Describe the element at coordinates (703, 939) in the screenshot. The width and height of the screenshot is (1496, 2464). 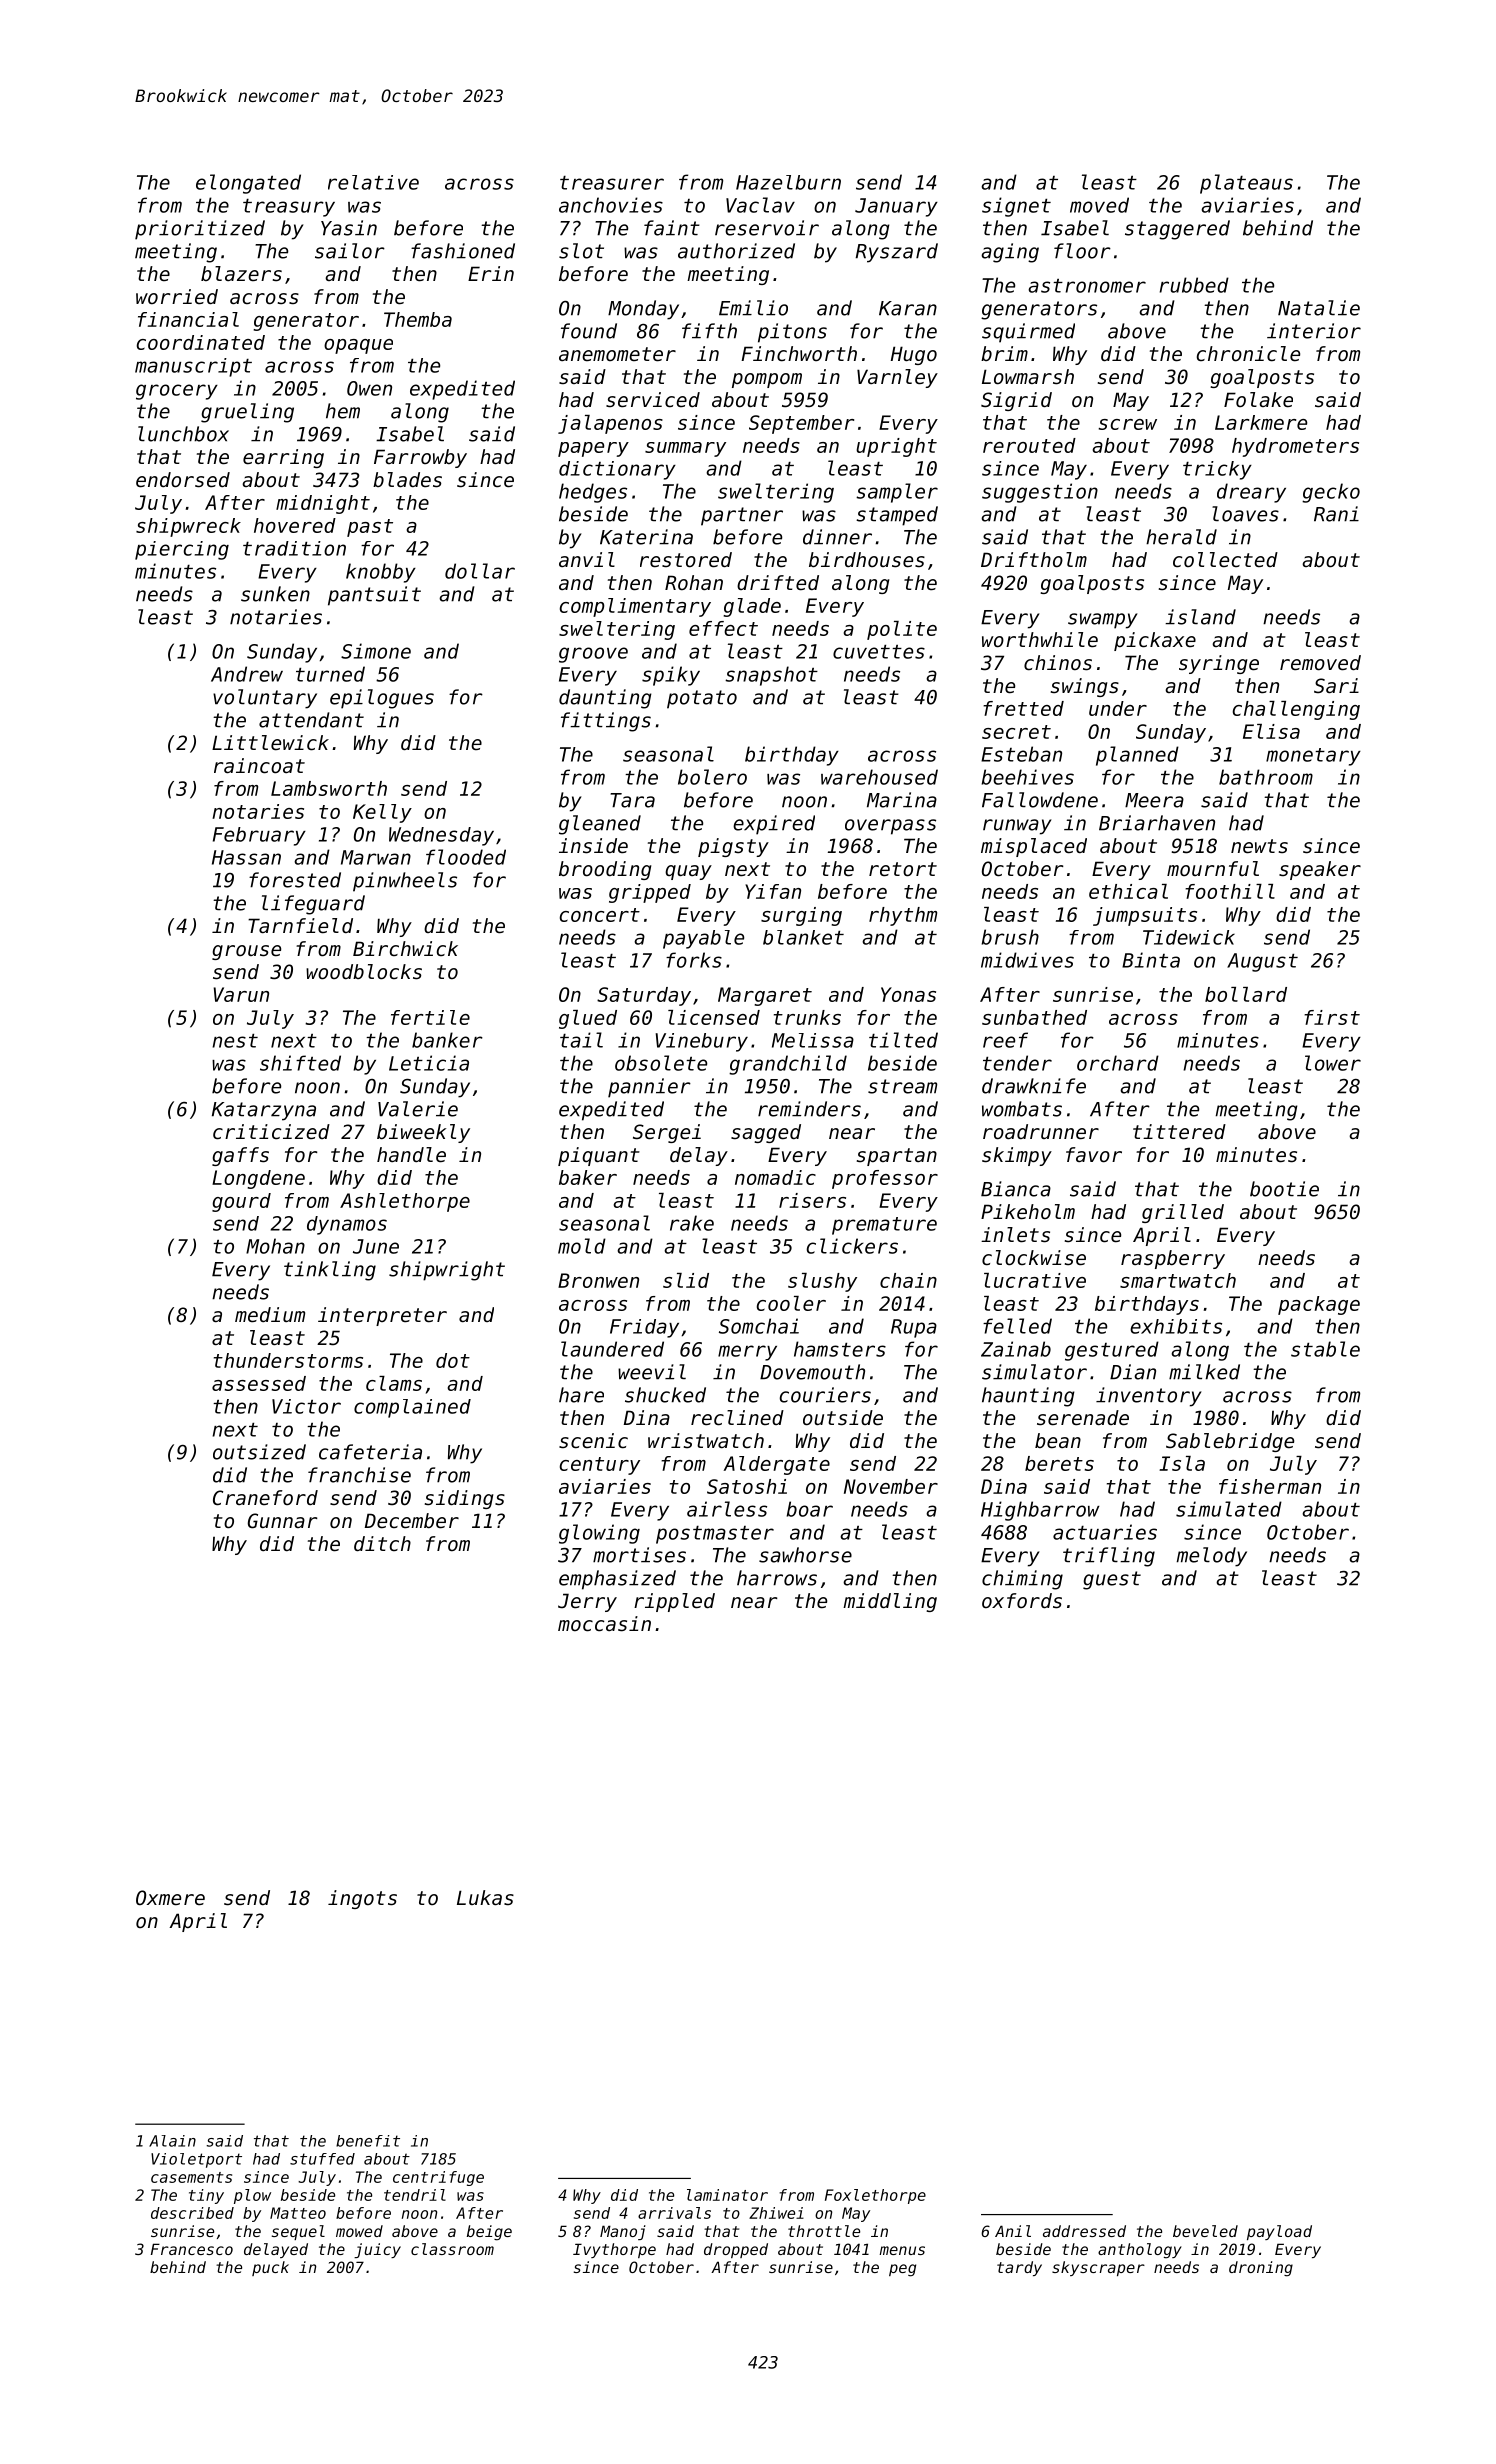
I see `payable` at that location.
